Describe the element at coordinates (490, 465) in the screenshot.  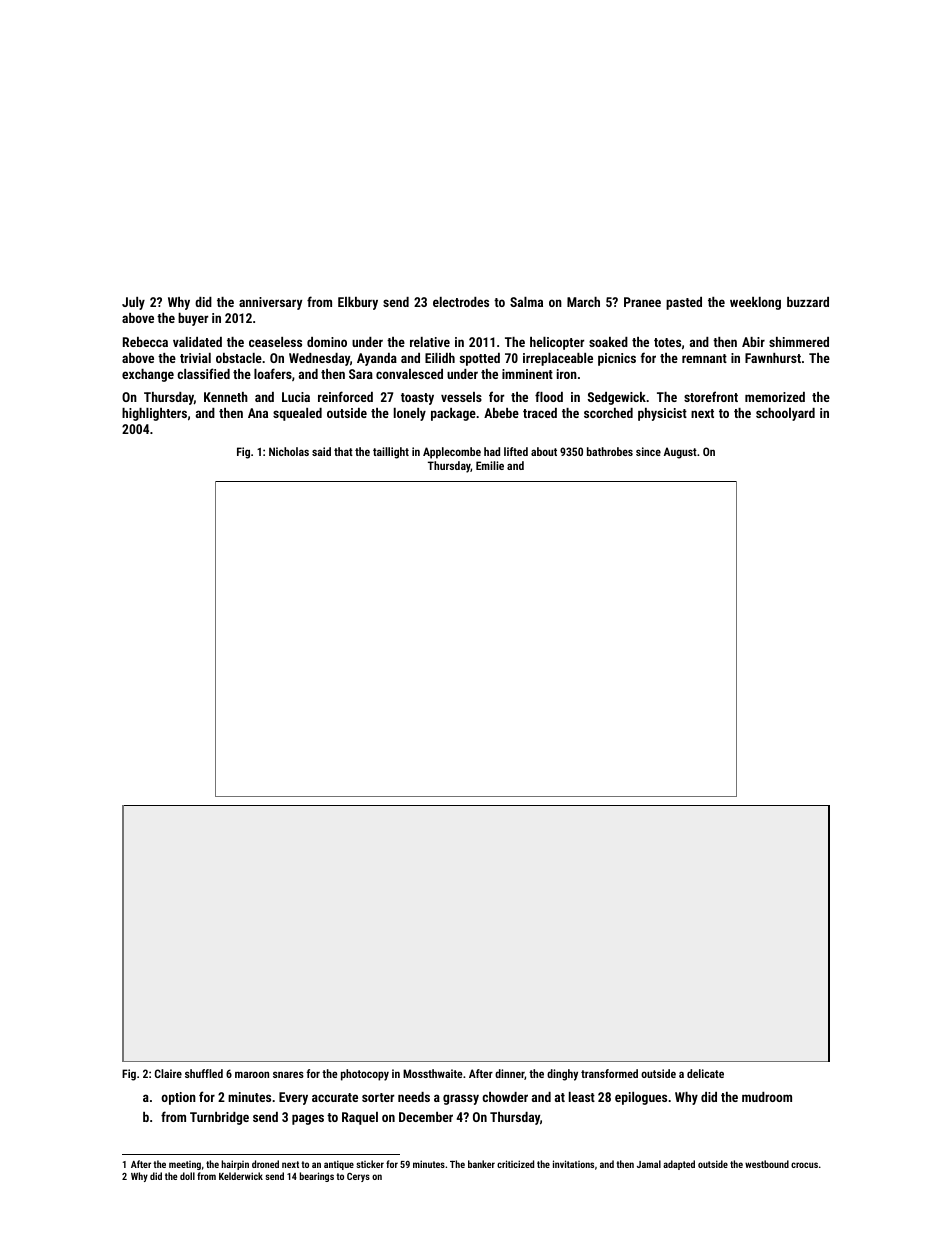
I see `Emilie` at that location.
